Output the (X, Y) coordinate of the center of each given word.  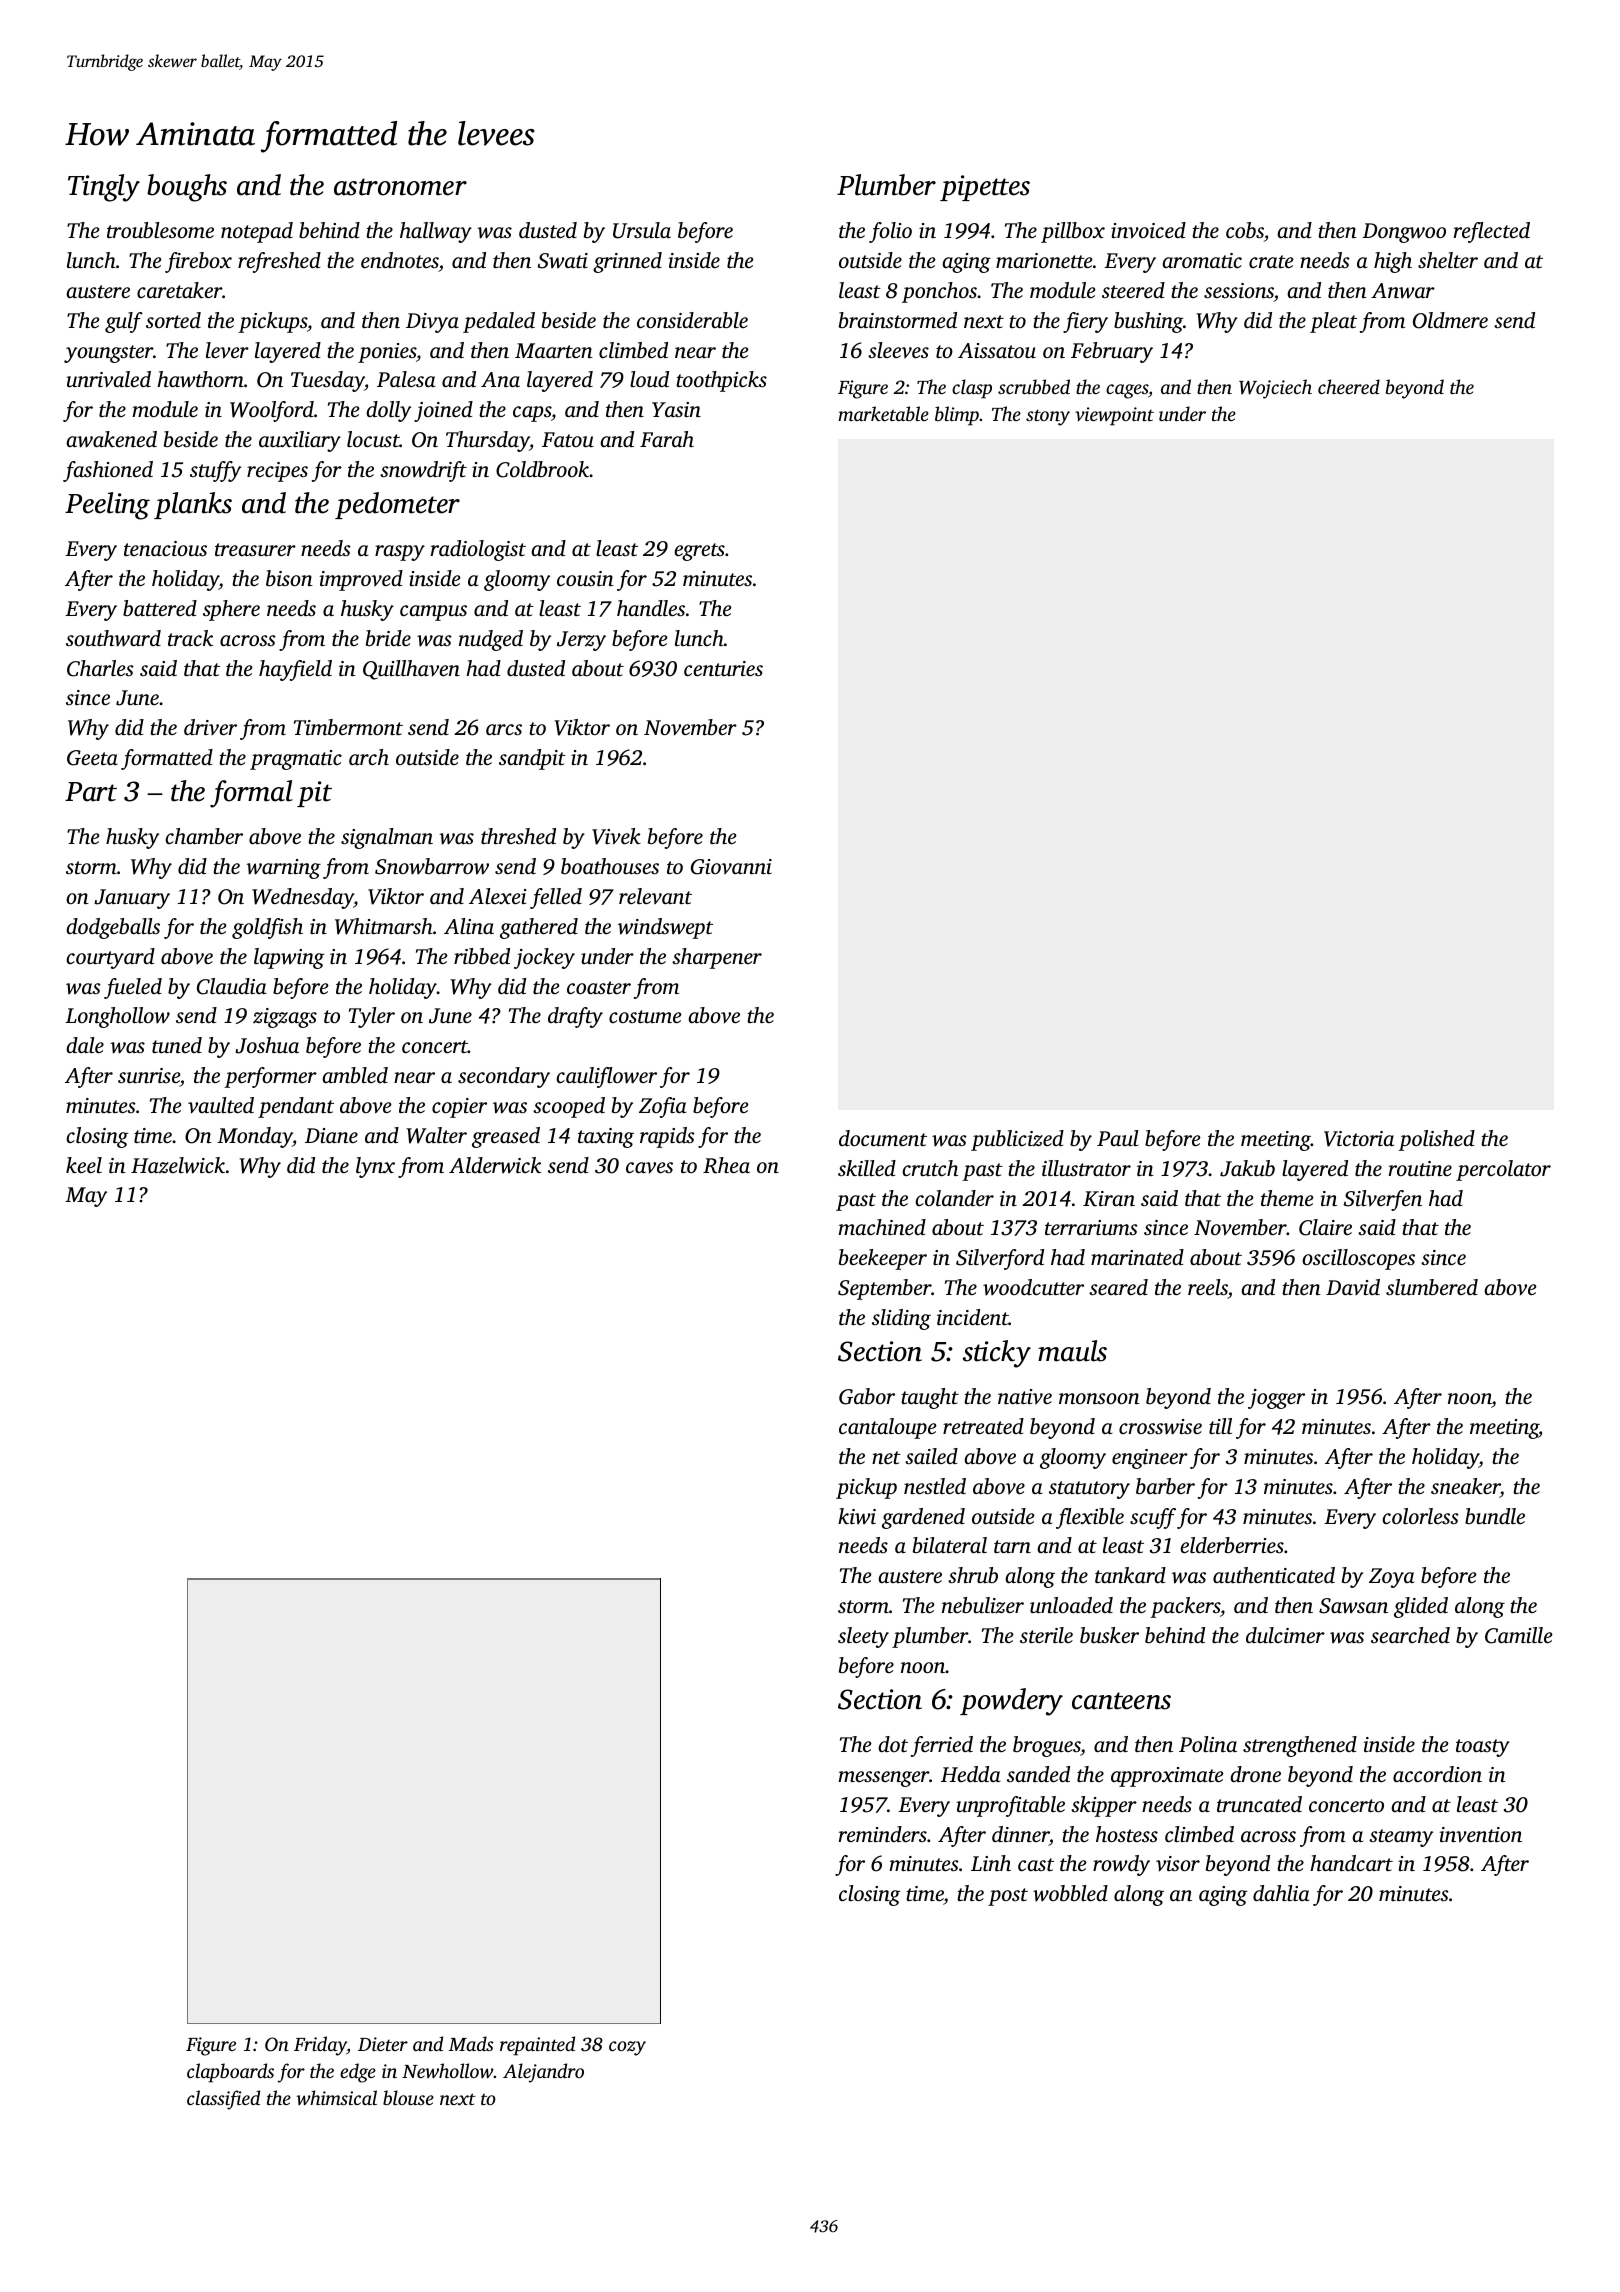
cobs (1245, 230)
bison (289, 578)
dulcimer (1285, 1635)
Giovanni (731, 867)
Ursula (642, 230)
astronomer (400, 187)
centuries (723, 668)
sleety (863, 1637)
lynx (375, 1167)
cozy (627, 2048)
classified (223, 2100)
